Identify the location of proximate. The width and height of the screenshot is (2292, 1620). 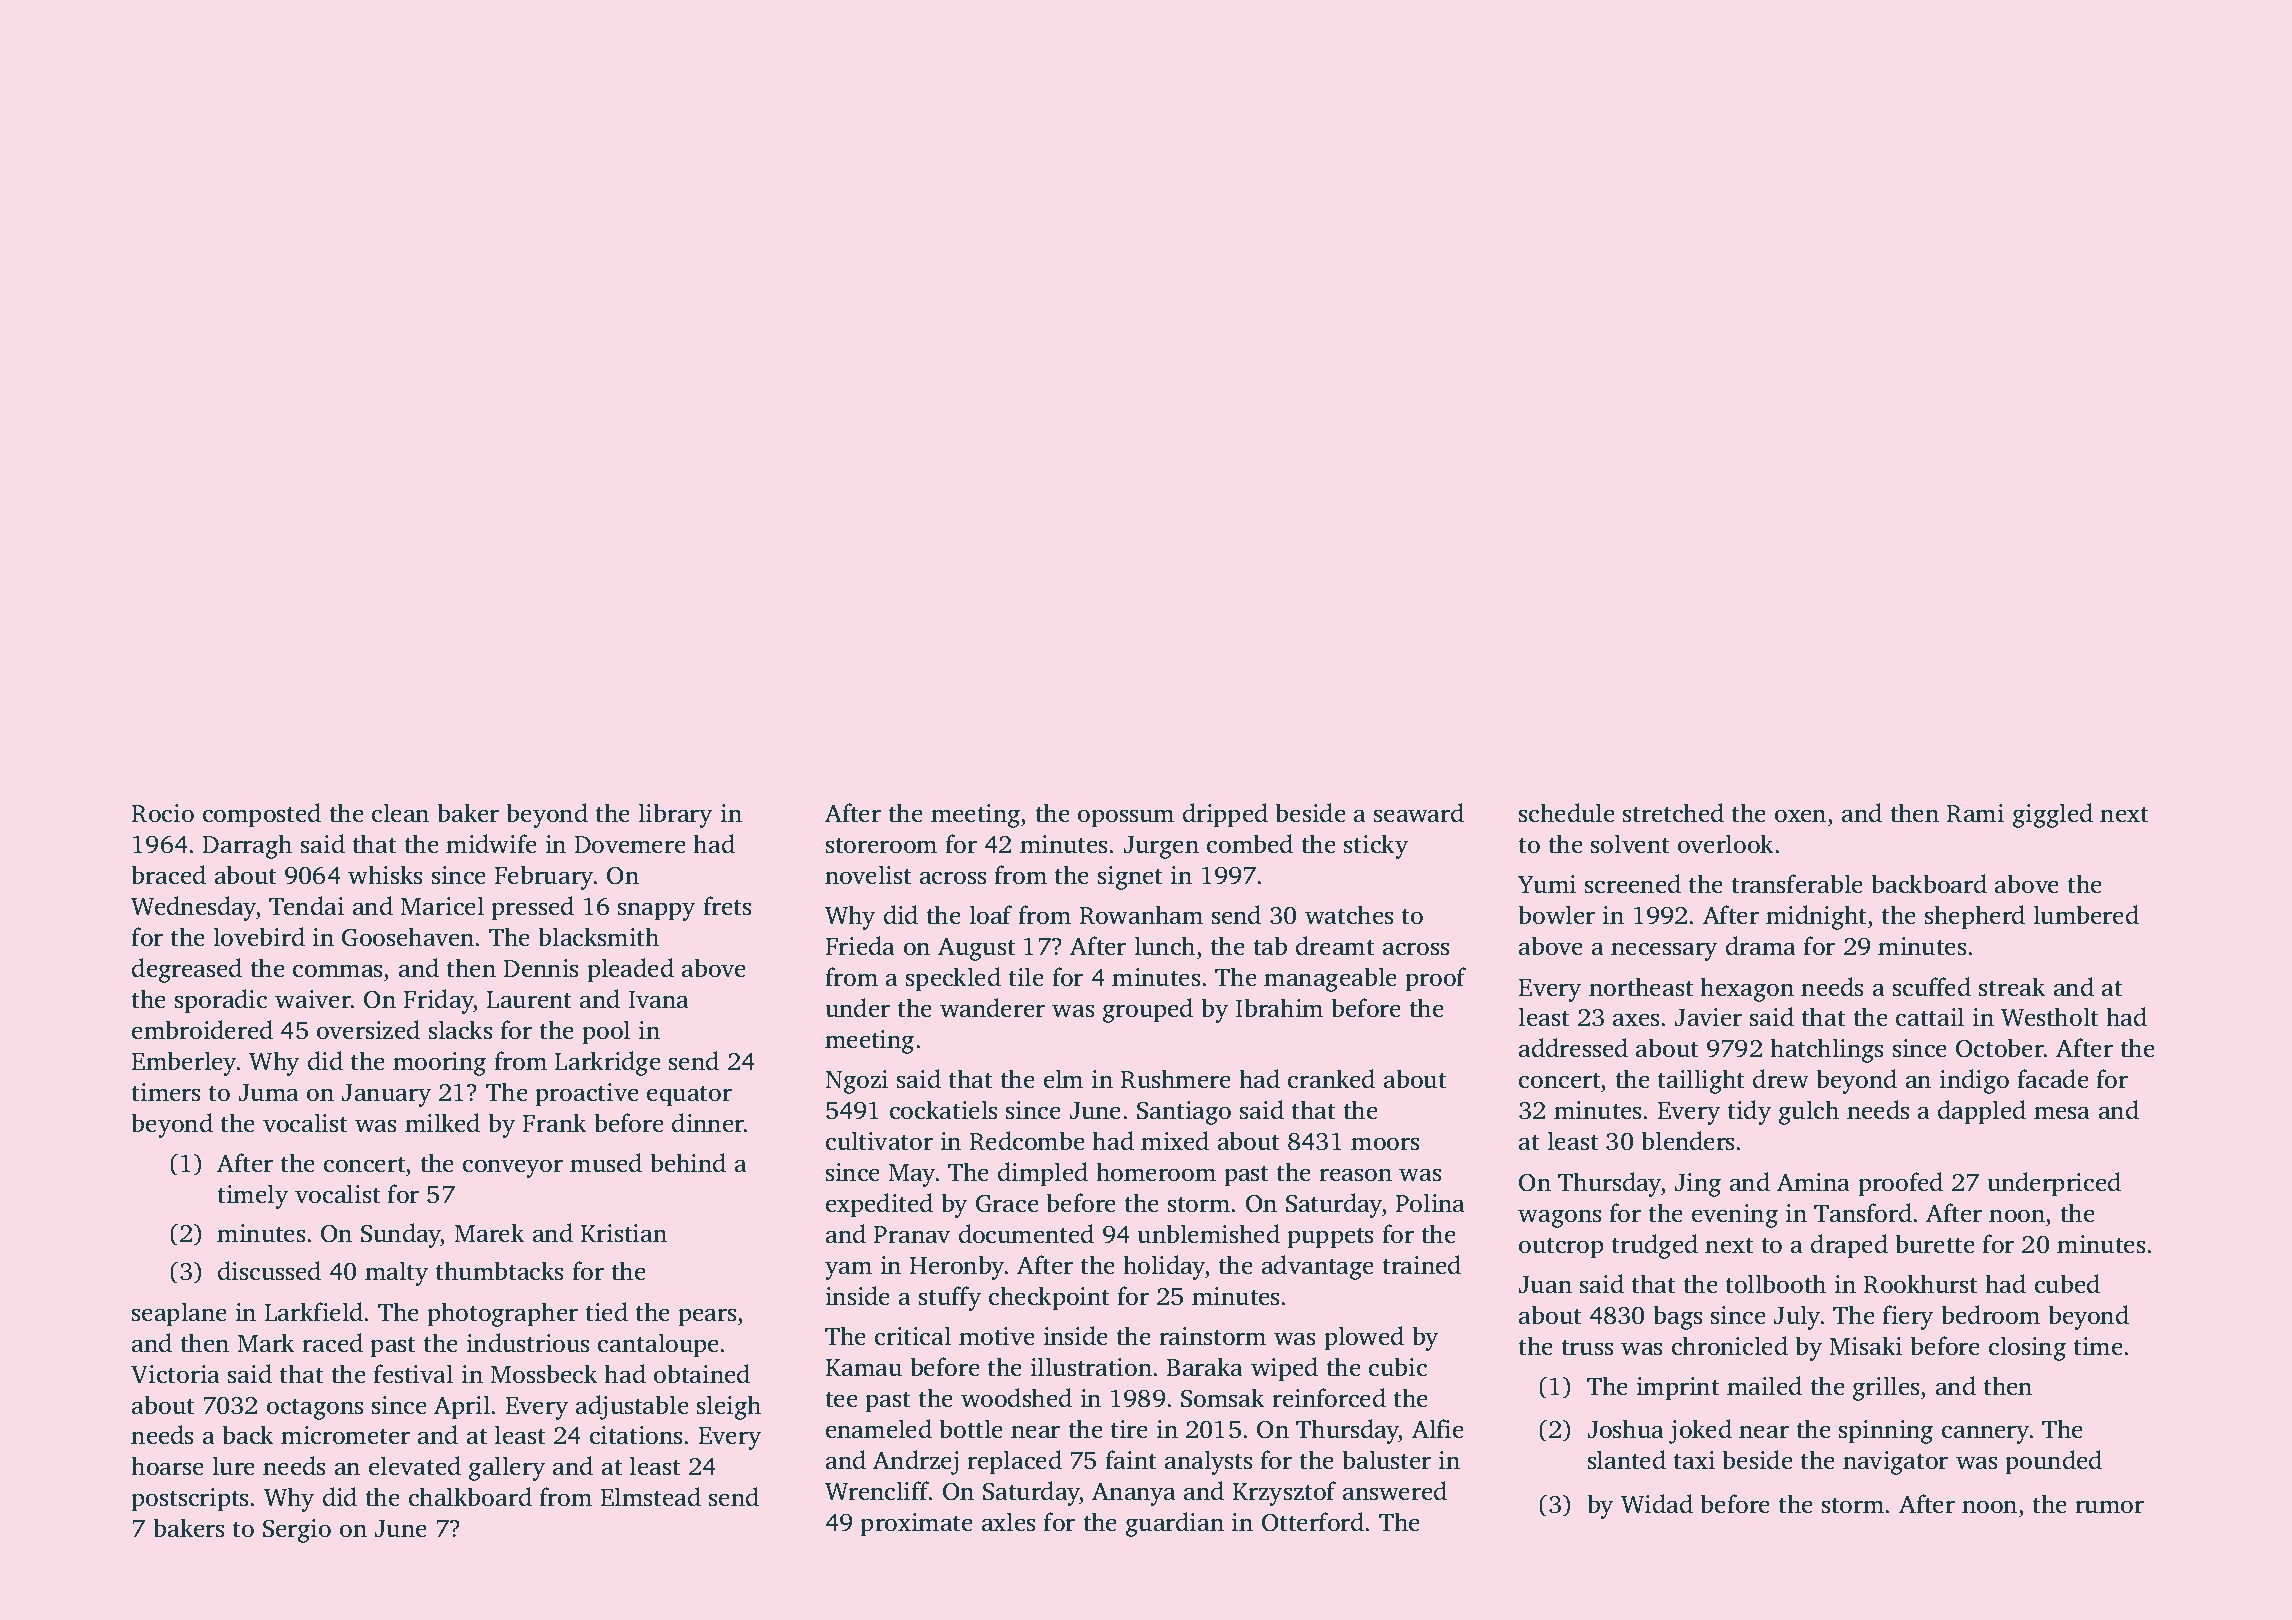
(916, 1525).
